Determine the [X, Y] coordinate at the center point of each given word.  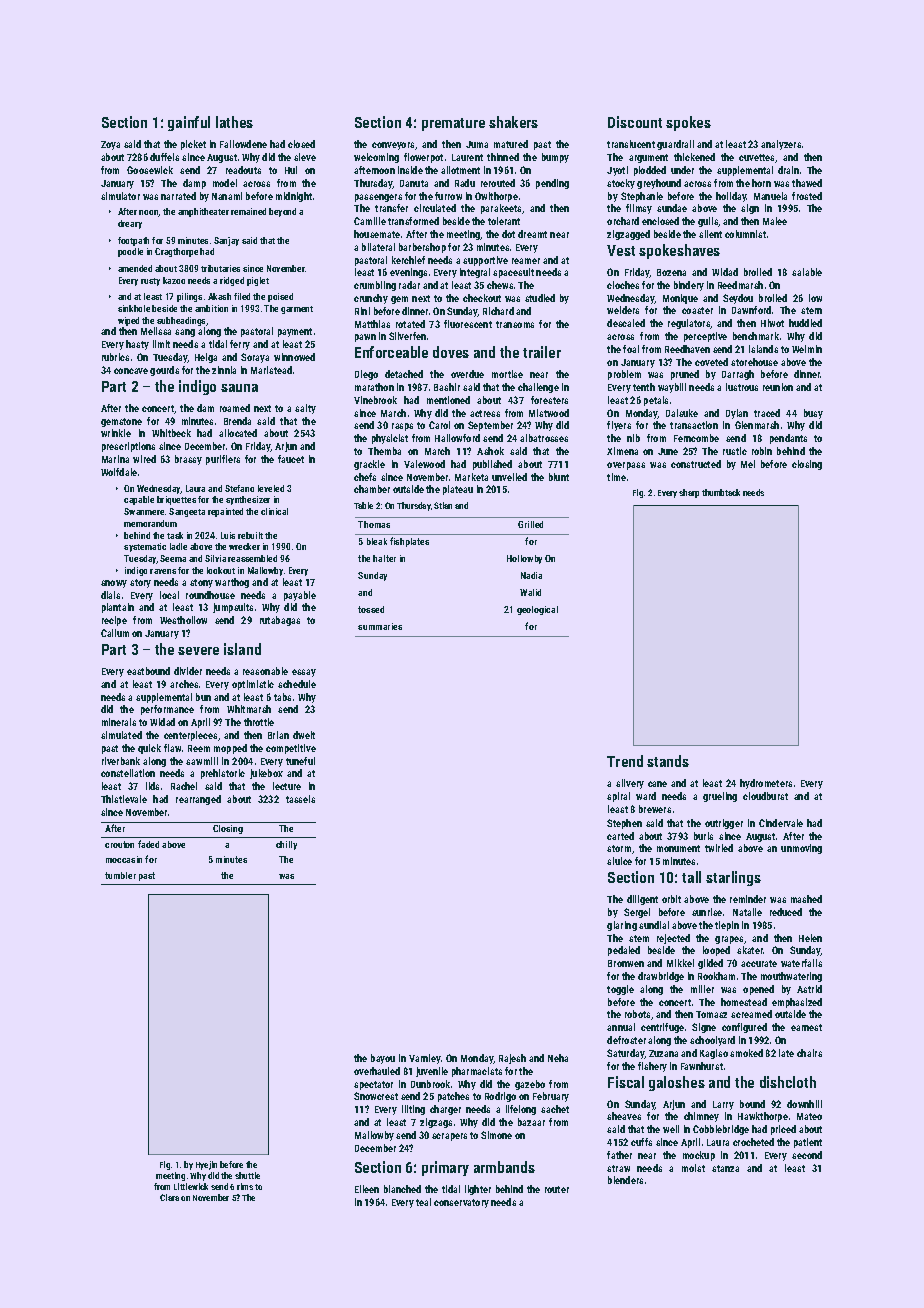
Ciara [169, 1197]
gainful [189, 123]
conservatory [461, 1203]
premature [453, 124]
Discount [635, 122]
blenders [625, 1180]
